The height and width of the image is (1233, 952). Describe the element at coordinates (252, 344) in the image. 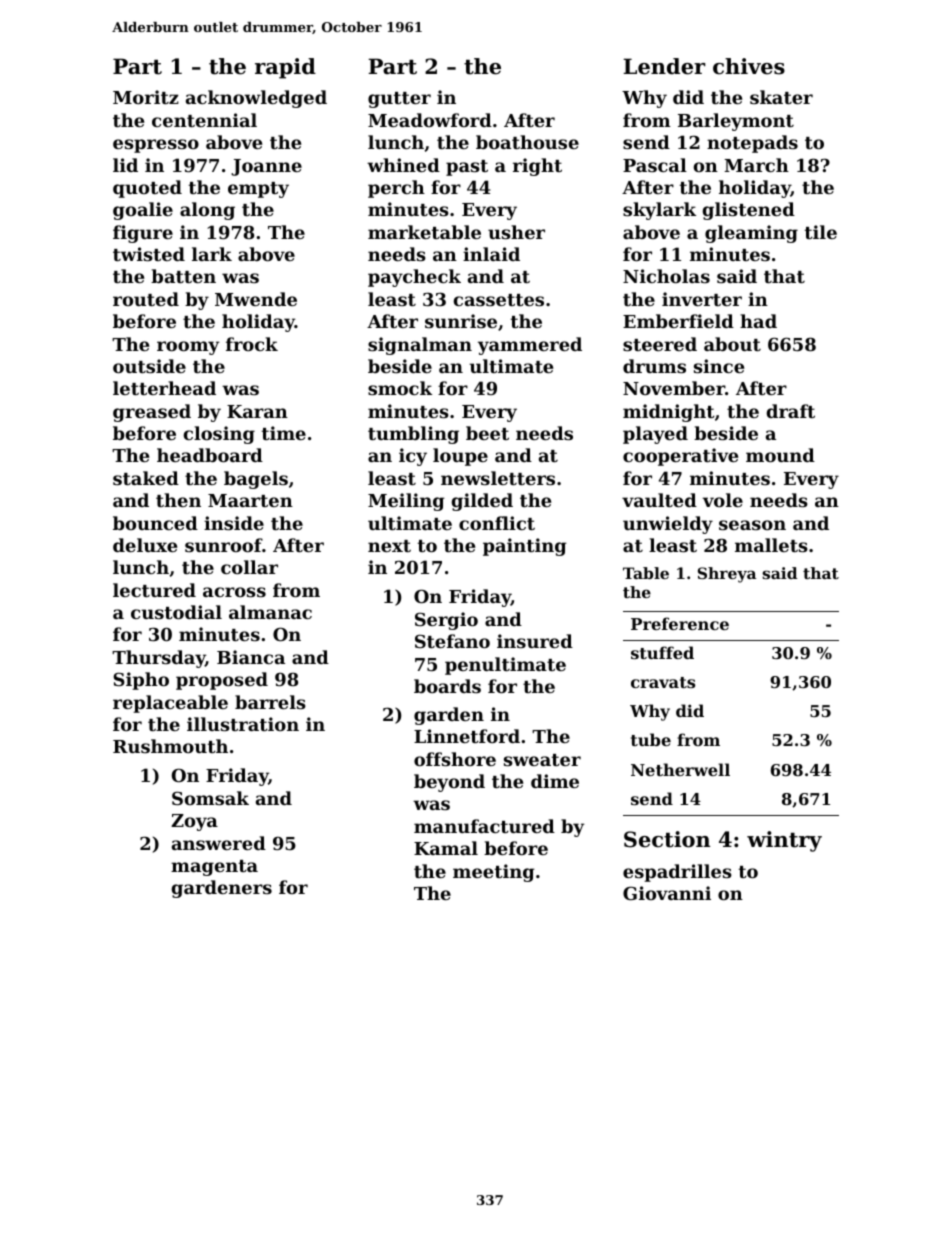

I see `frock` at that location.
